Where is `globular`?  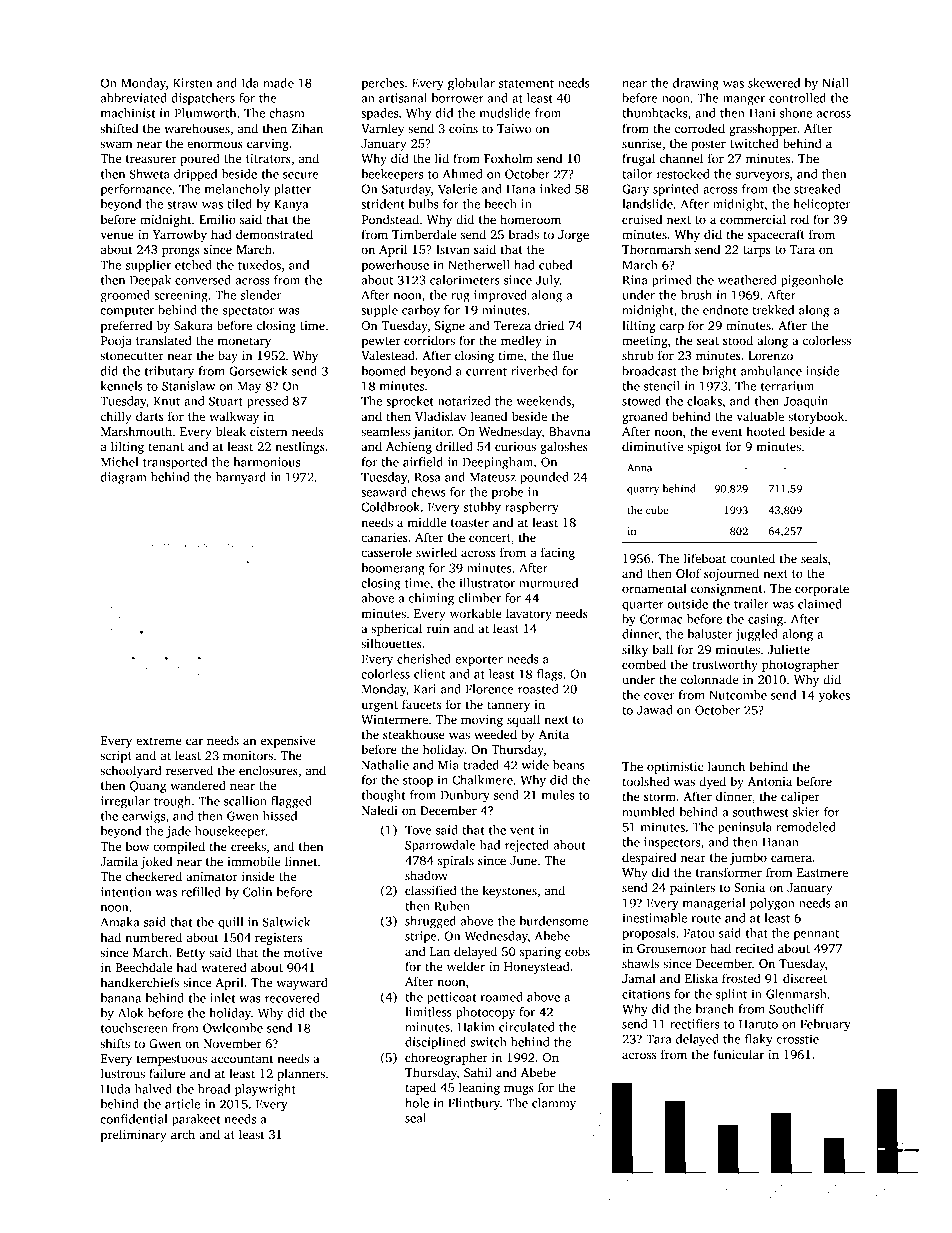 globular is located at coordinates (471, 84).
